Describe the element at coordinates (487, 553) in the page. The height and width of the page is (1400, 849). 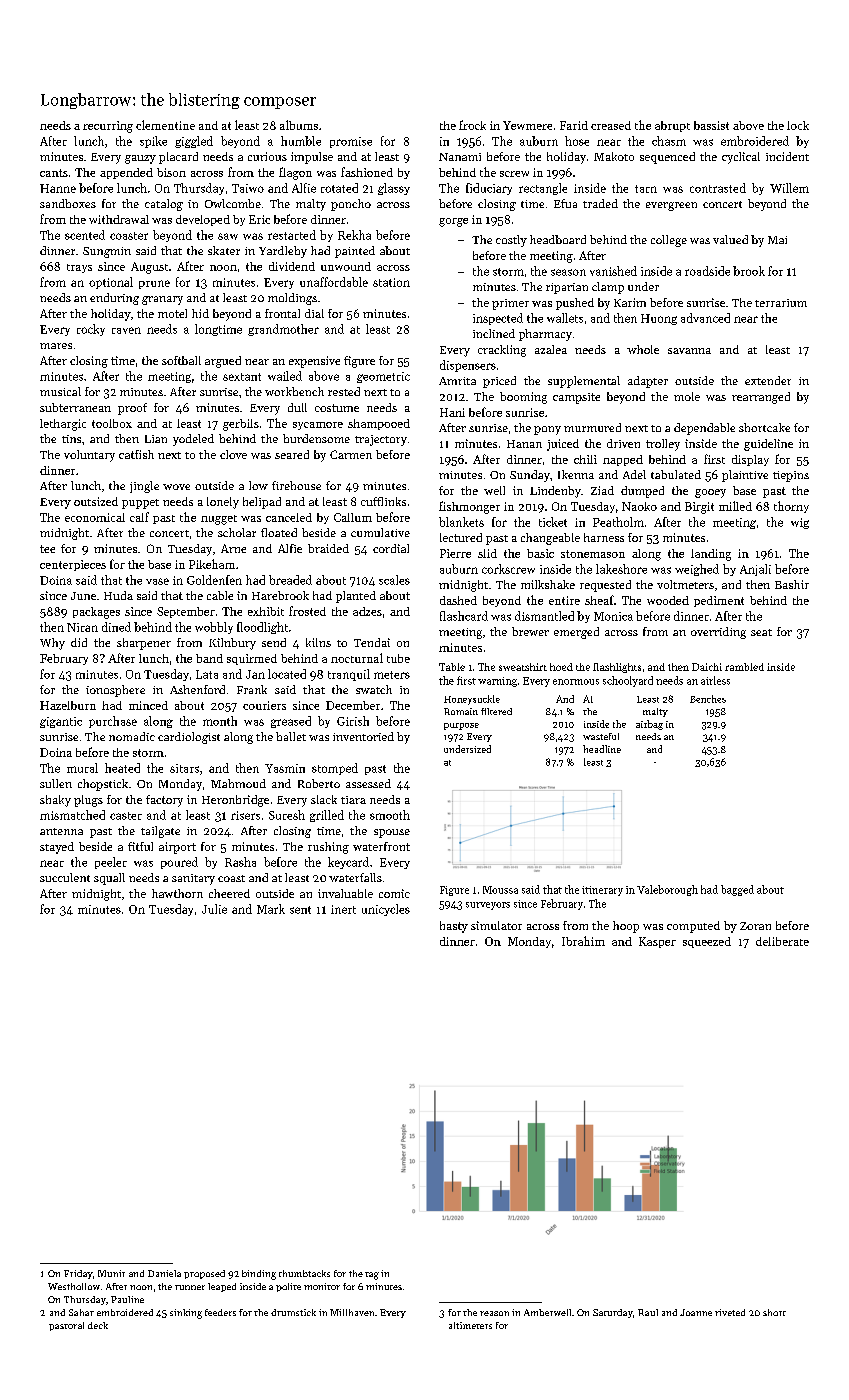
I see `slid` at that location.
